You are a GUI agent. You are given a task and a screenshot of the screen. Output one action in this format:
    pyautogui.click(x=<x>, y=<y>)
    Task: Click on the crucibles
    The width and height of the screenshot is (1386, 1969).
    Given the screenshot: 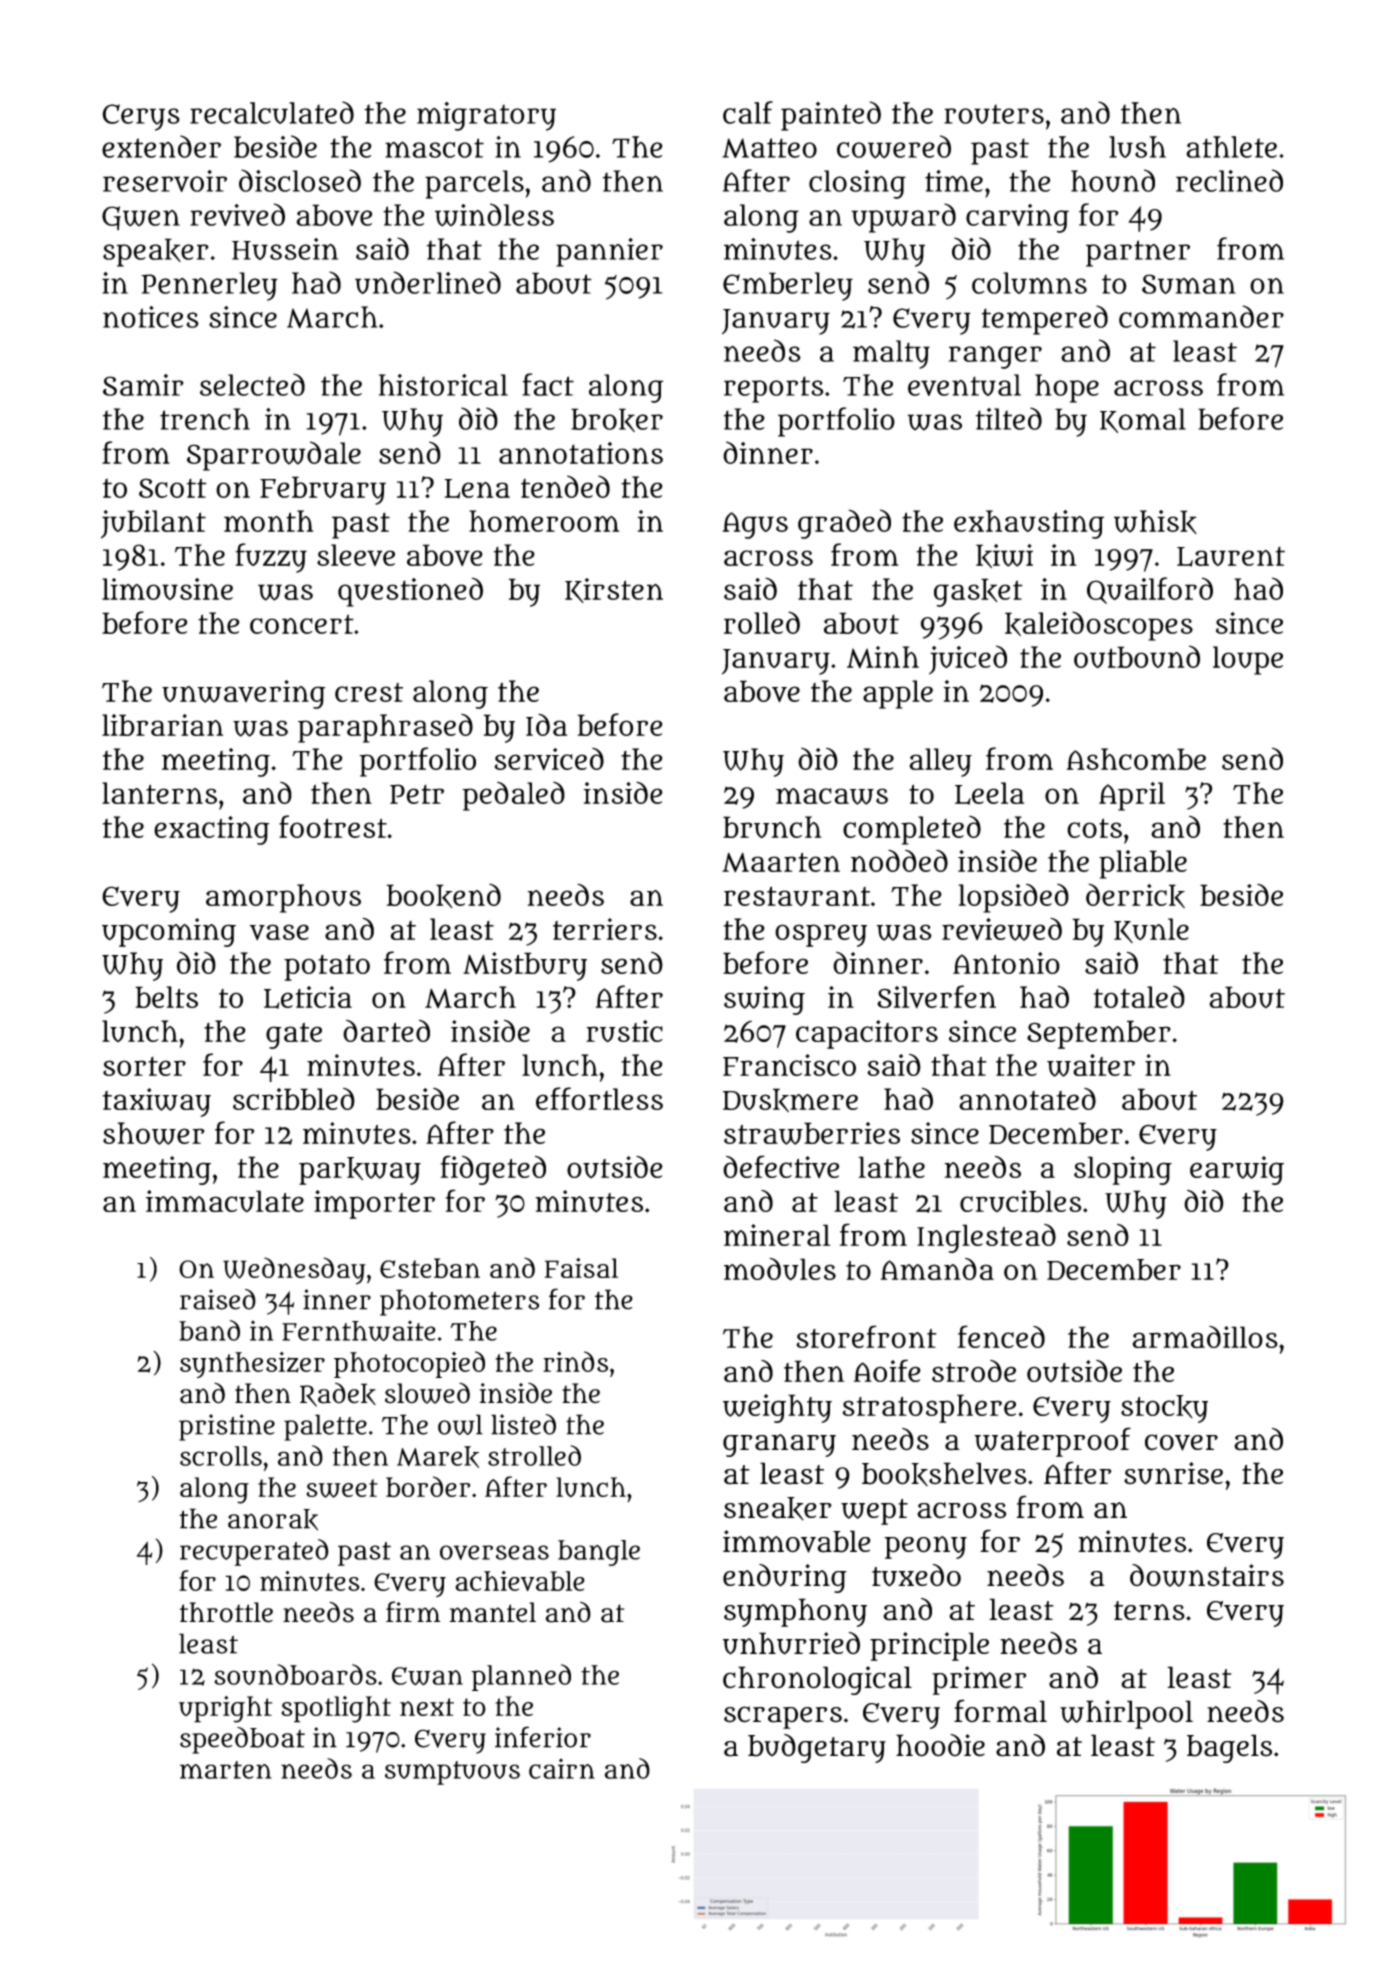 What is the action you would take?
    pyautogui.click(x=1020, y=1201)
